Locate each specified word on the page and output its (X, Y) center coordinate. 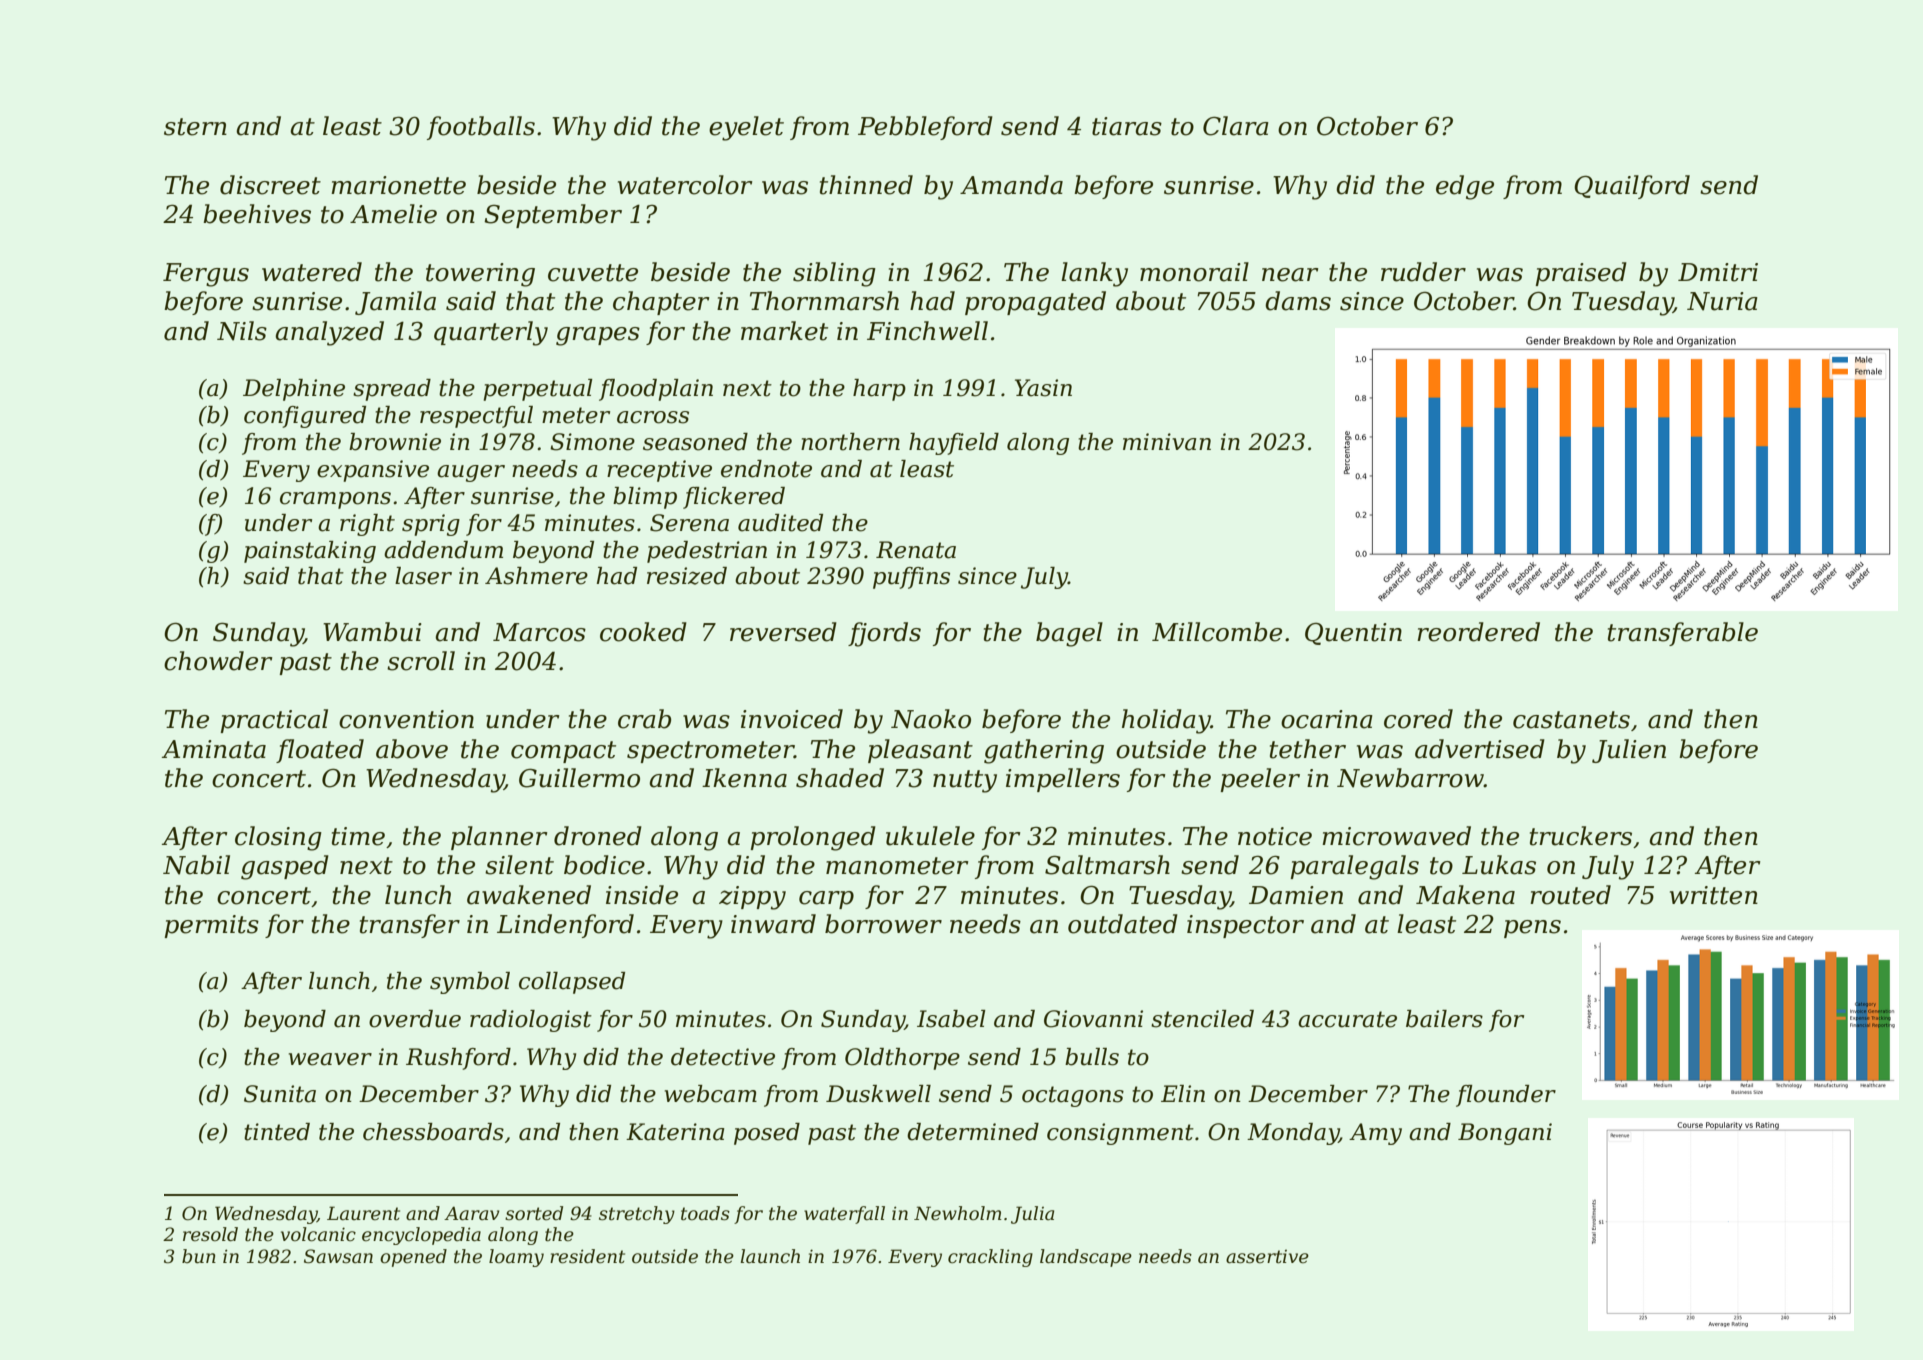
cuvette (593, 273)
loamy (516, 1258)
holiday (1166, 721)
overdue (415, 1019)
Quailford (1632, 187)
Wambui (372, 632)
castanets (1571, 720)
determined (973, 1132)
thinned (866, 185)
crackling (990, 1258)
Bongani (1505, 1134)
